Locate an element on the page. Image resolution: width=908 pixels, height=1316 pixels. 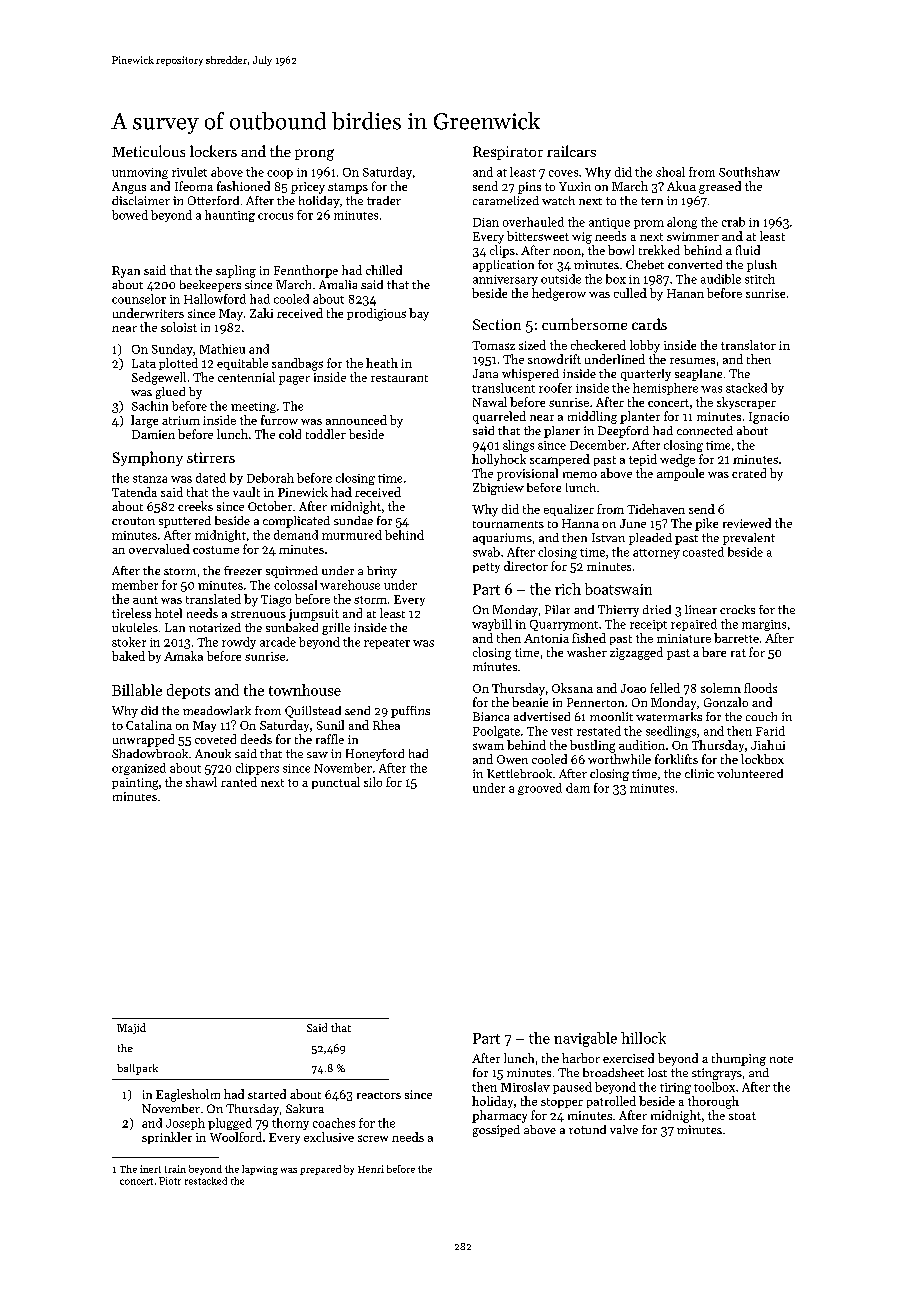
Meticulous is located at coordinates (148, 151).
